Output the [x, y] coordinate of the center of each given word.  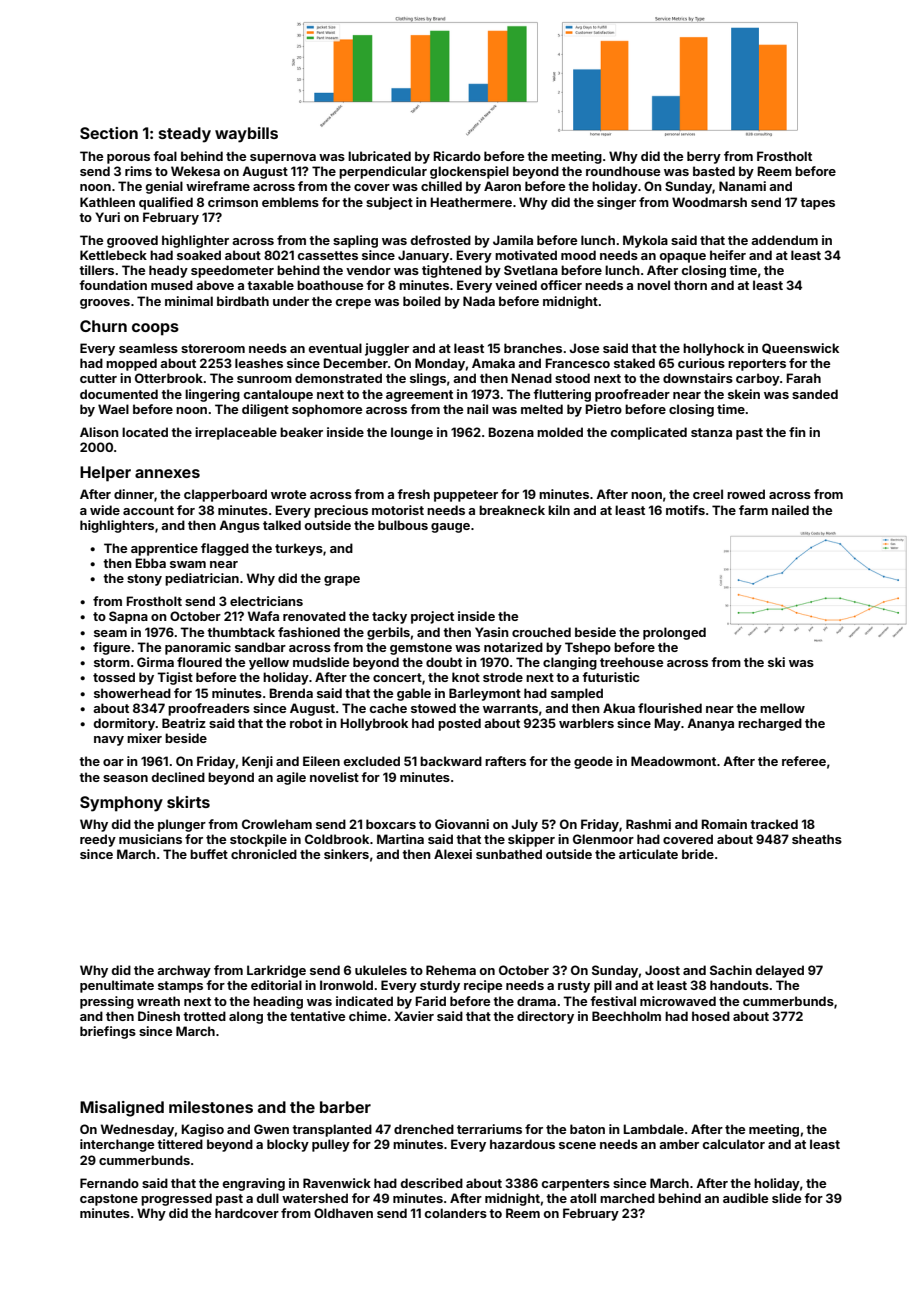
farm [753, 510]
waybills [246, 135]
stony [144, 580]
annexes [167, 473]
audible [745, 1198]
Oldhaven [343, 1213]
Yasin [492, 632]
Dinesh [159, 1016]
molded [560, 432]
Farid [430, 1001]
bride [698, 854]
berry [704, 157]
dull [267, 1198]
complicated [648, 433]
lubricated [379, 156]
